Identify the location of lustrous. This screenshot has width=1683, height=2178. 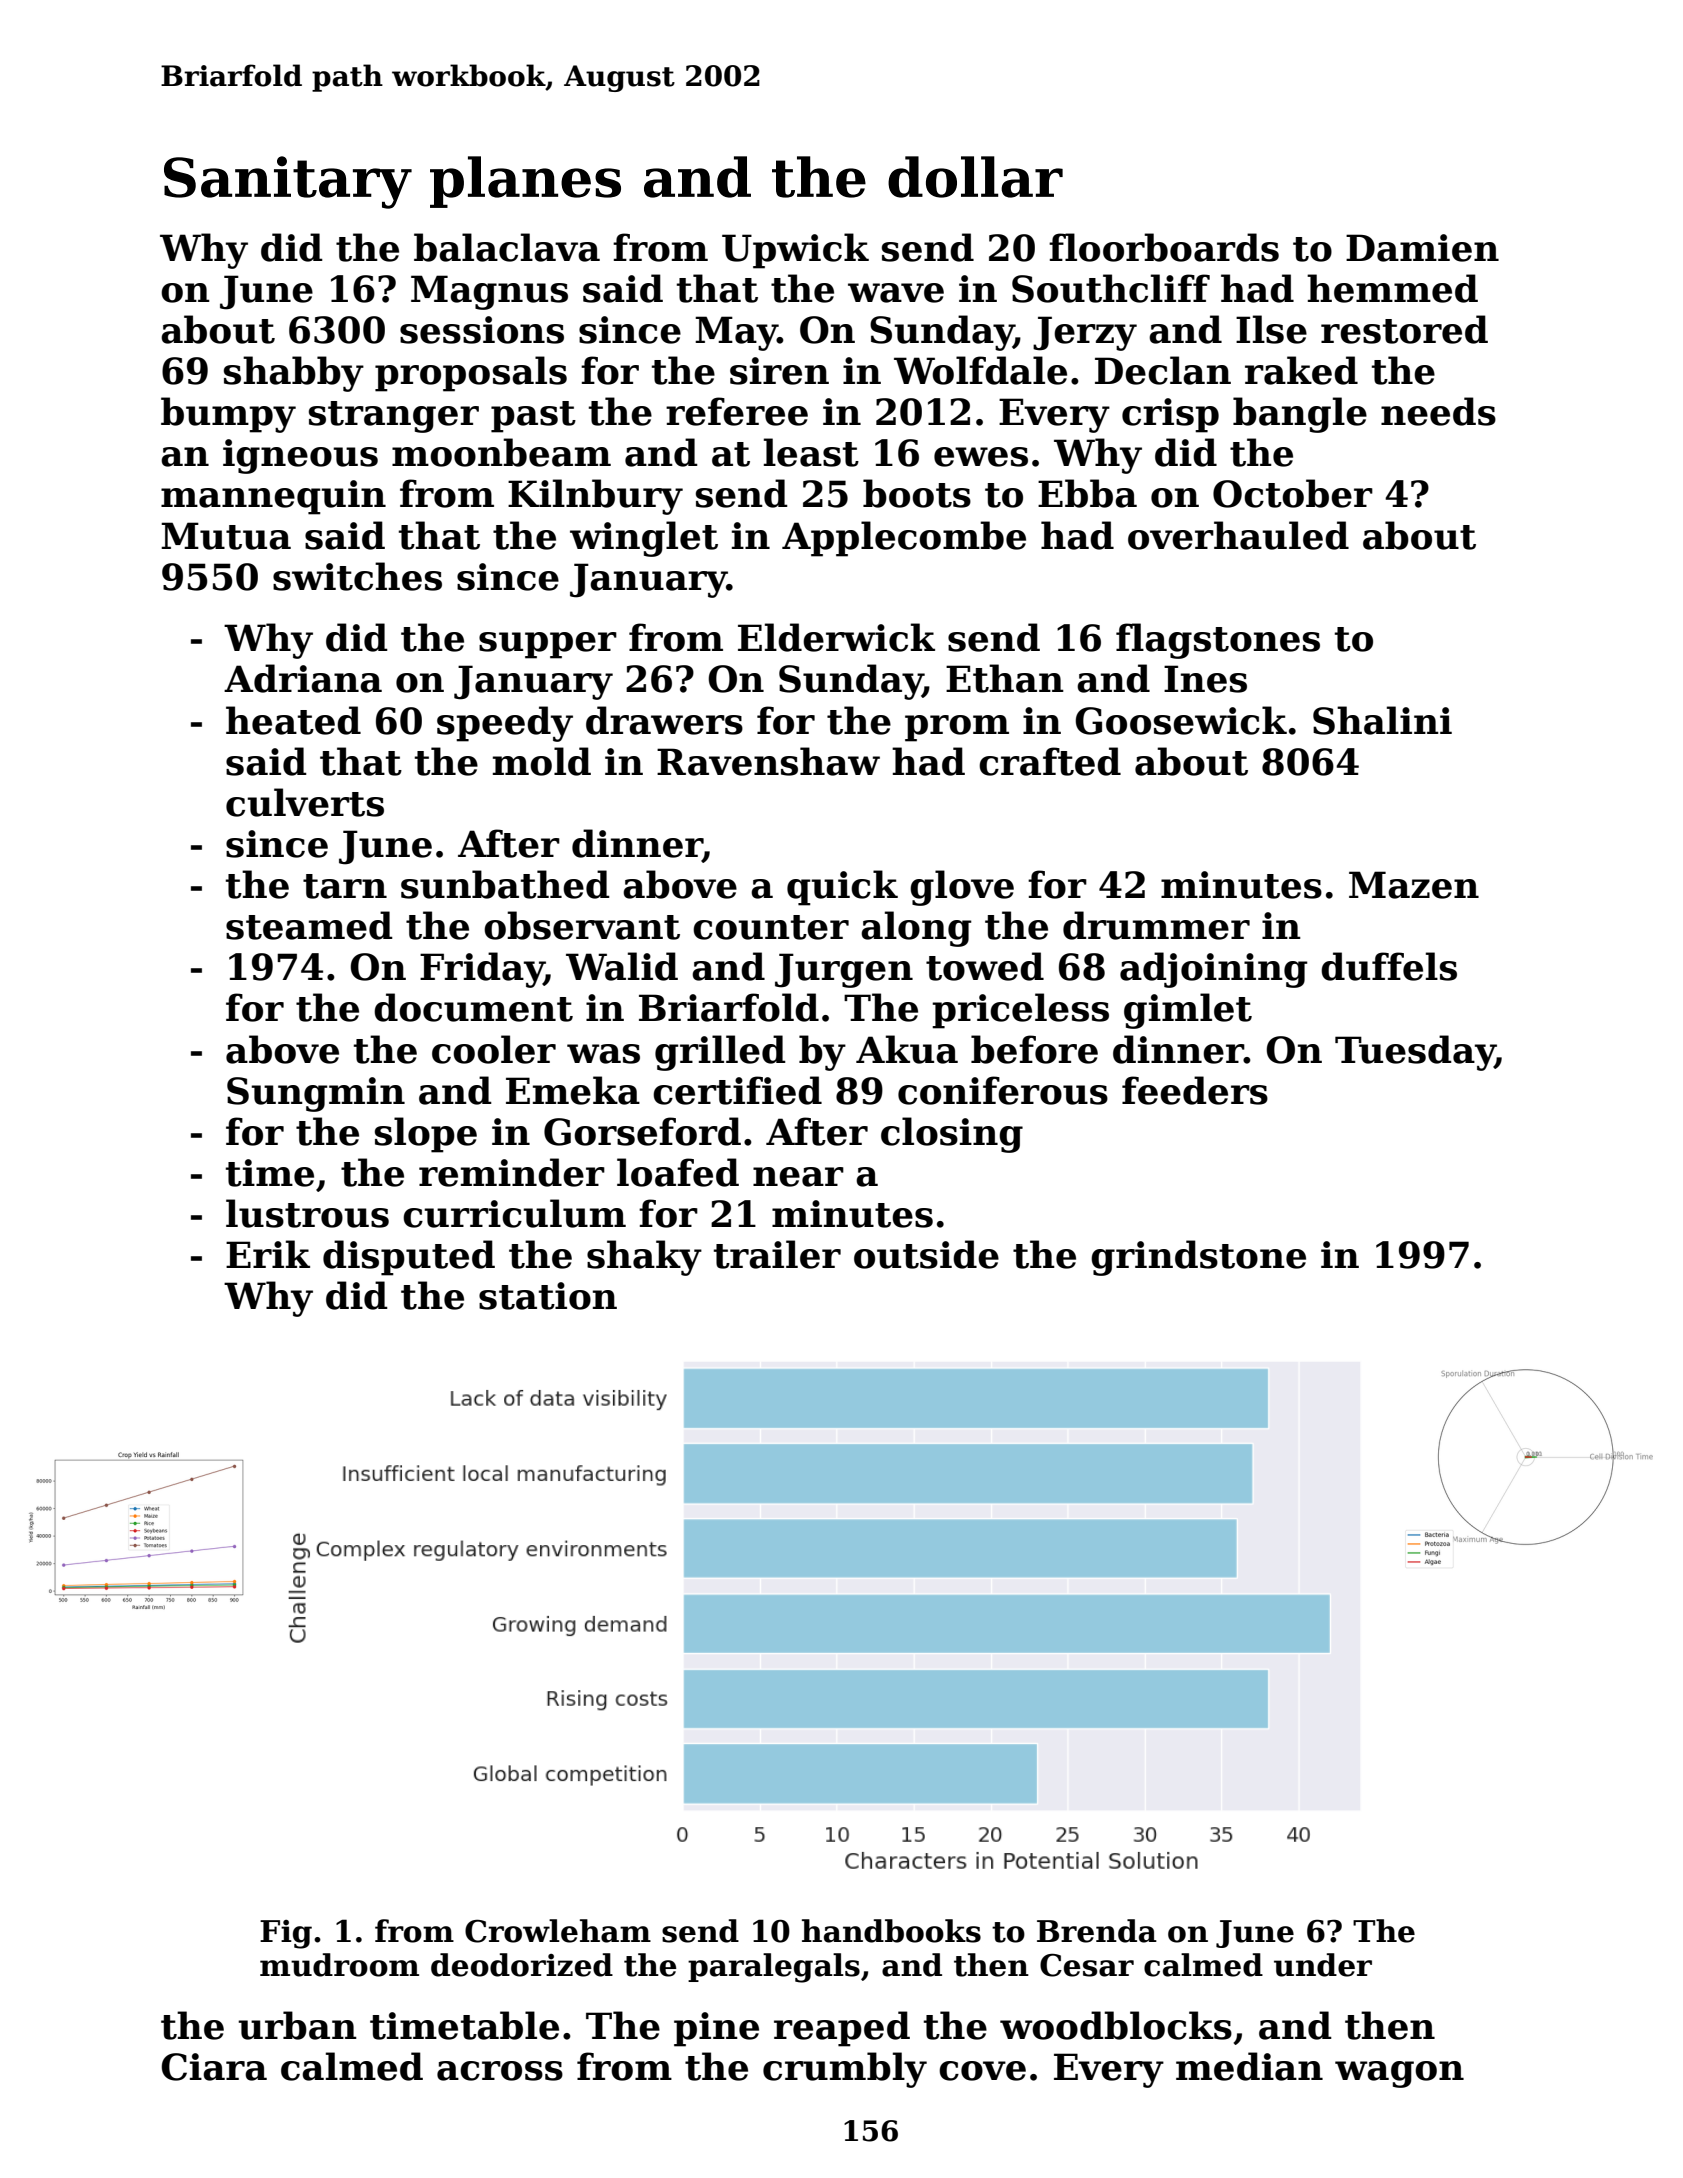
(307, 1213).
